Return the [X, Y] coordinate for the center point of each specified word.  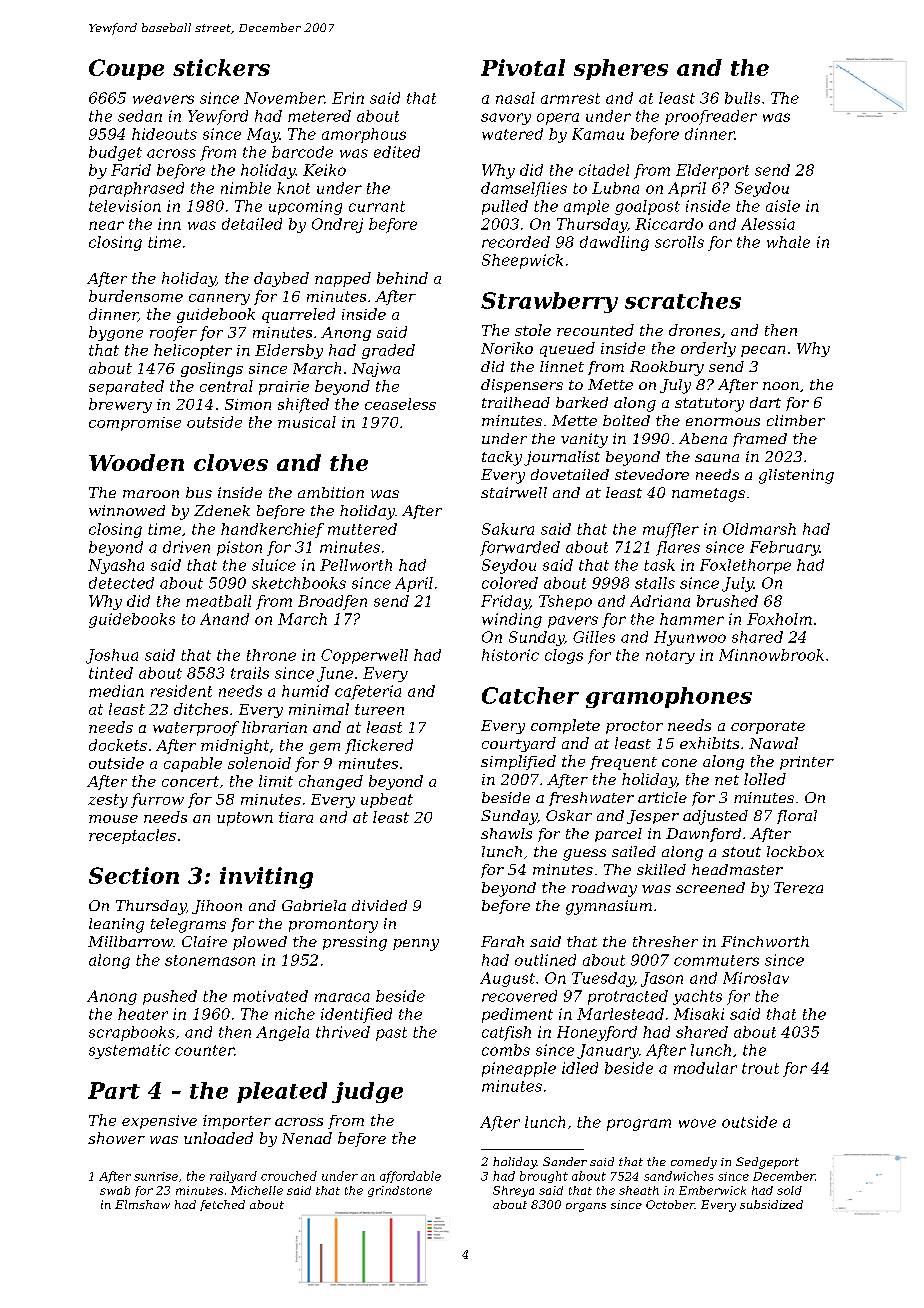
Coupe [126, 69]
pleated [282, 1092]
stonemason [210, 960]
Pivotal [523, 67]
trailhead [516, 402]
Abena [703, 438]
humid [305, 691]
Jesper [653, 817]
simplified [518, 762]
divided [379, 905]
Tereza [798, 888]
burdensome [136, 296]
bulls [742, 98]
